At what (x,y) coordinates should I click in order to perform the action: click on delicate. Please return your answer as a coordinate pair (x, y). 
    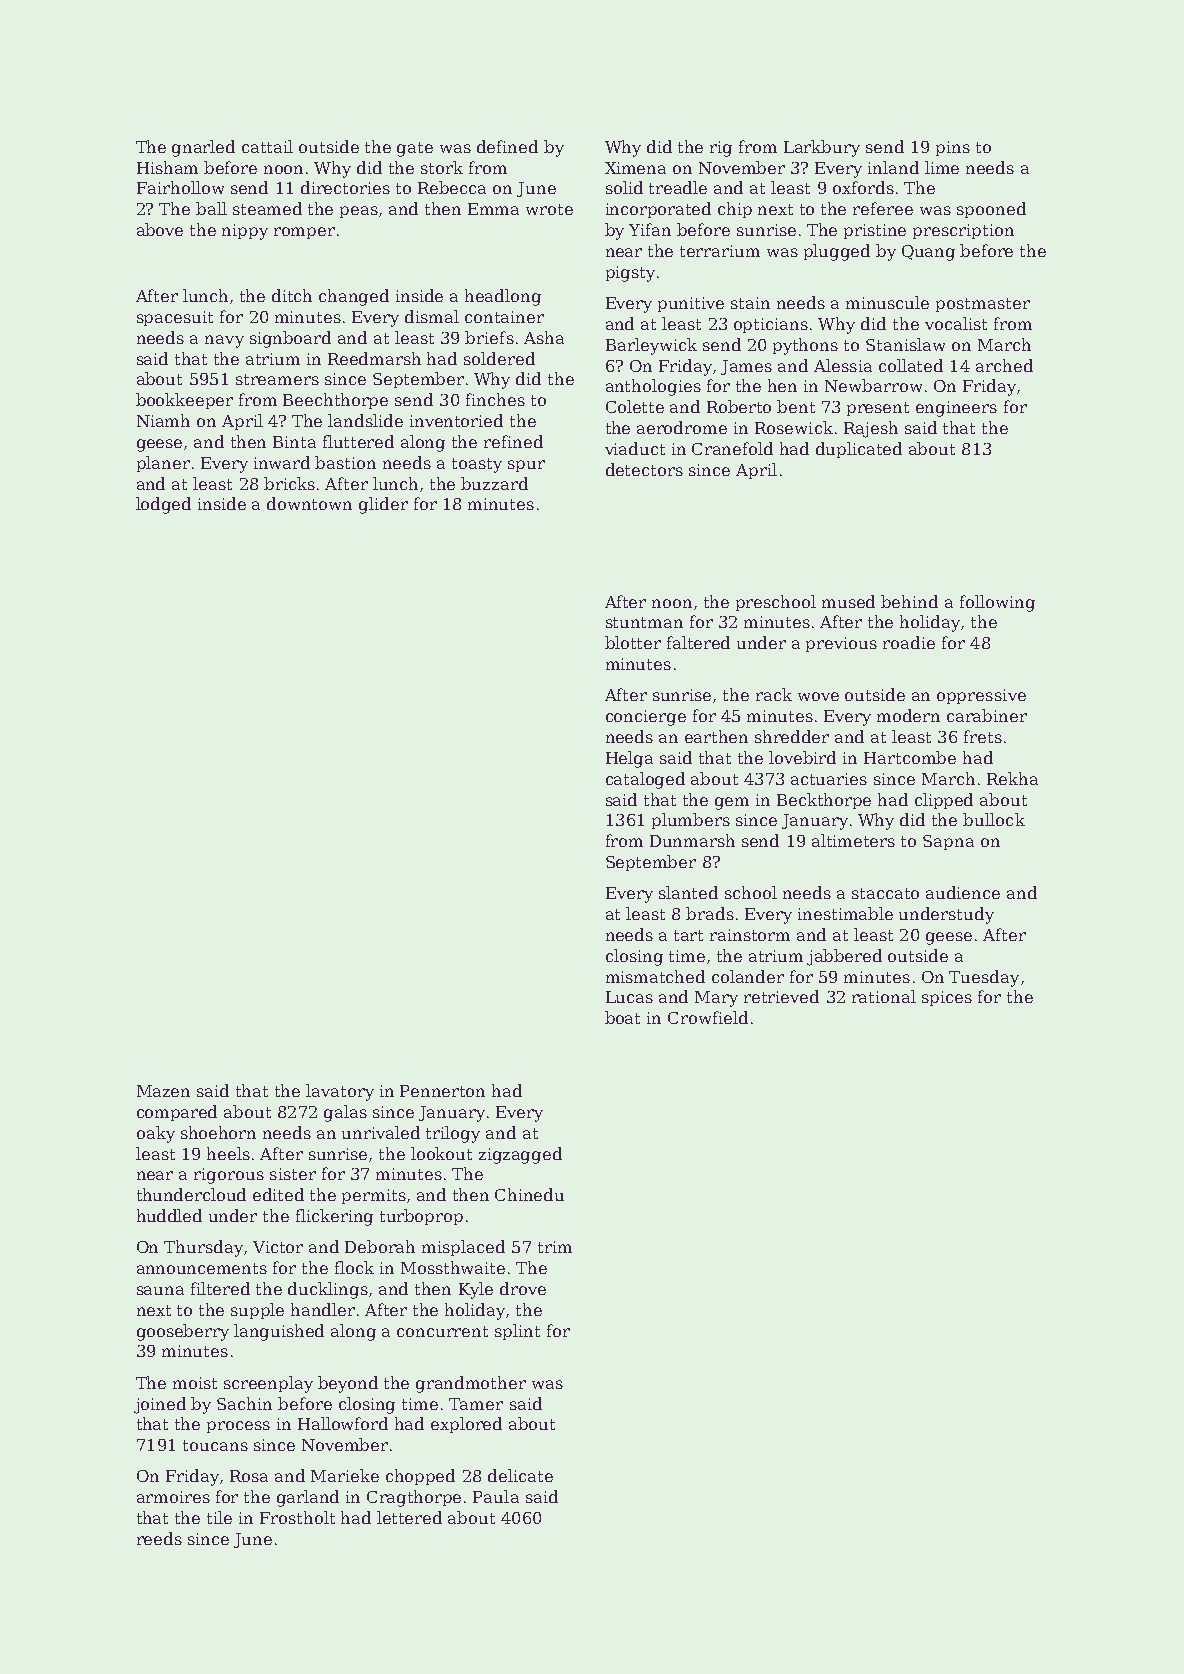
    Looking at the image, I should click on (520, 1475).
